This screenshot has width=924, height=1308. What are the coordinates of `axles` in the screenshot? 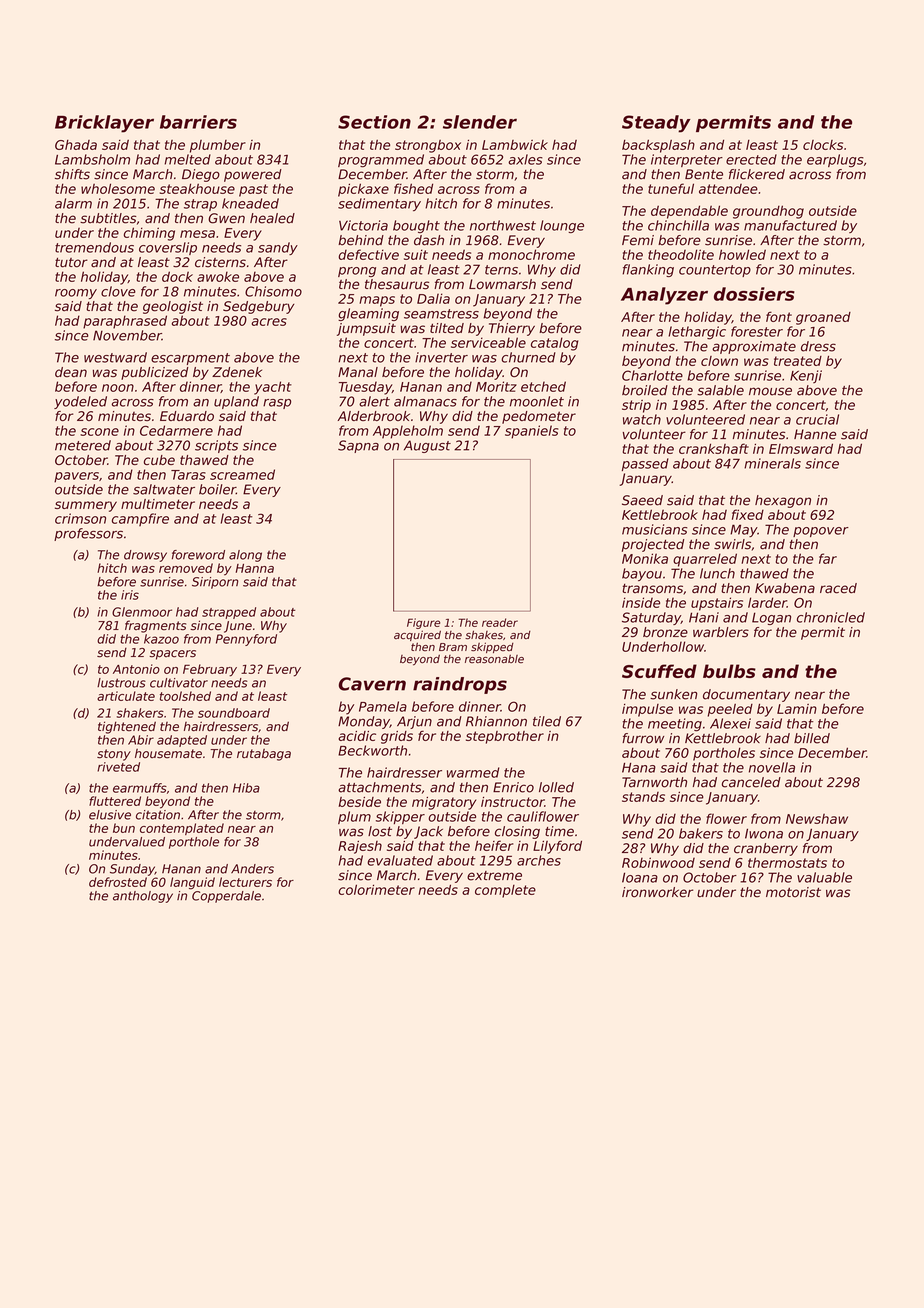 It's located at (525, 159).
